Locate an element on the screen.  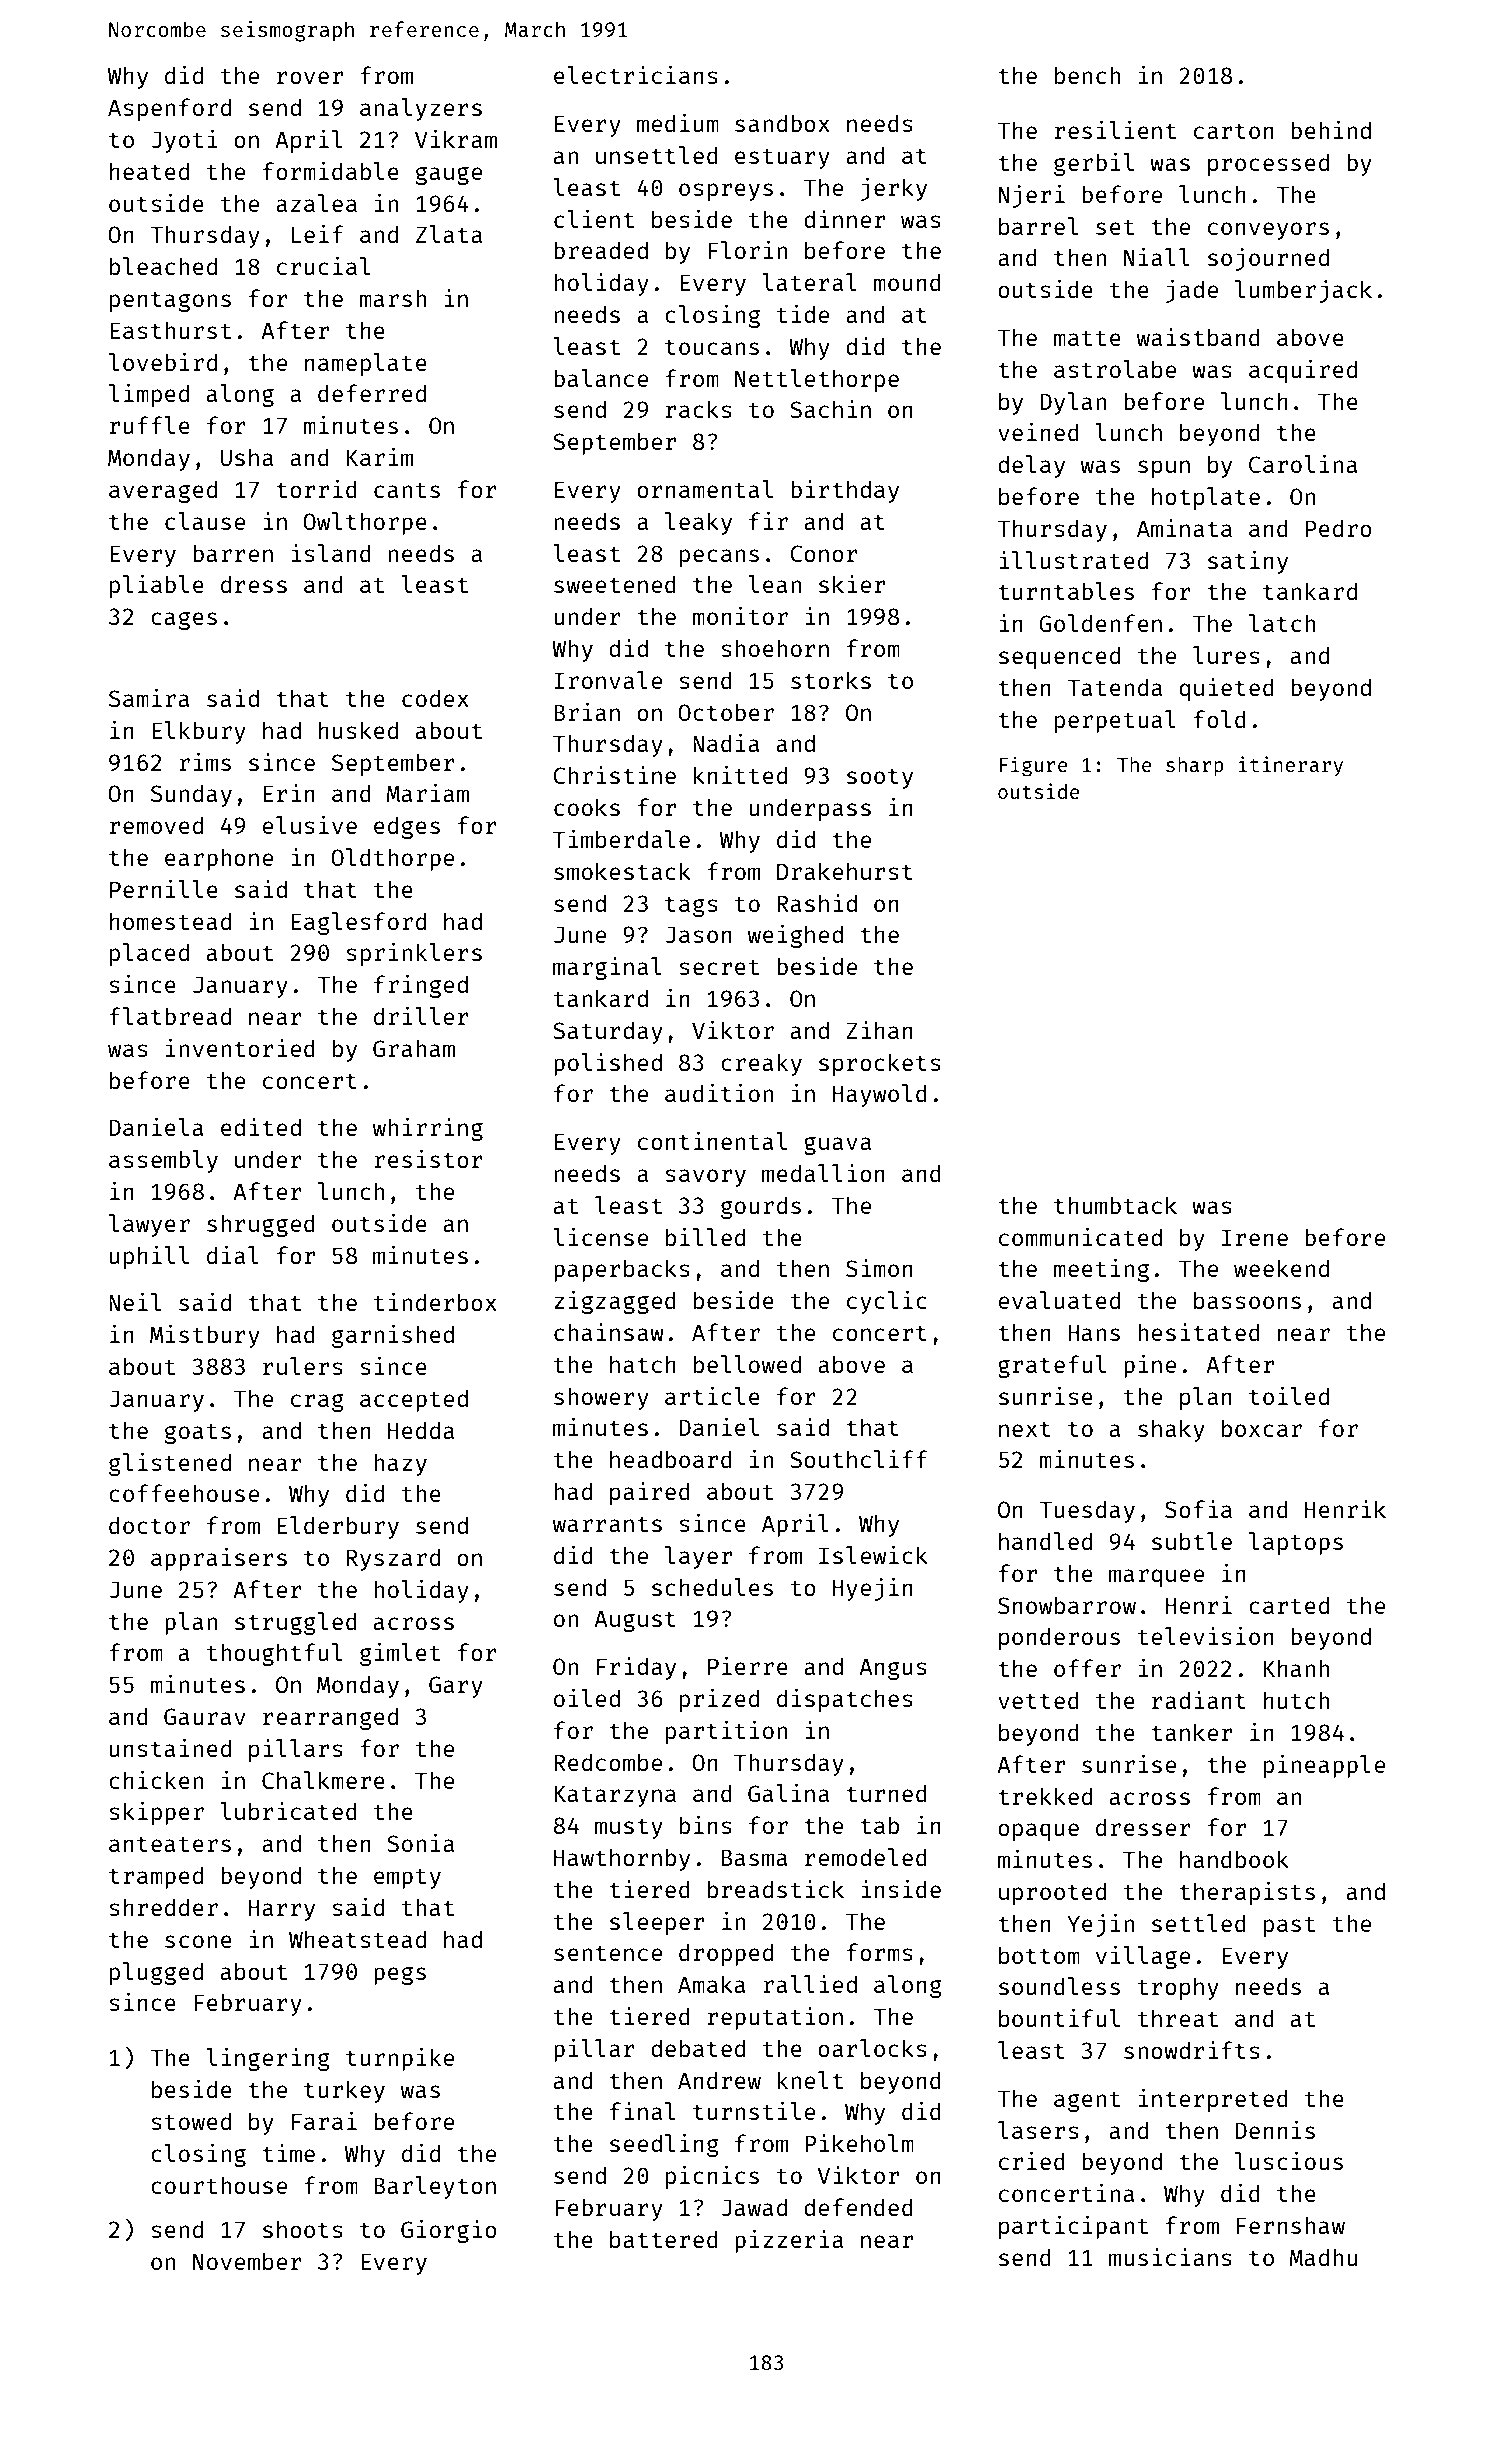
November is located at coordinates (247, 2261).
